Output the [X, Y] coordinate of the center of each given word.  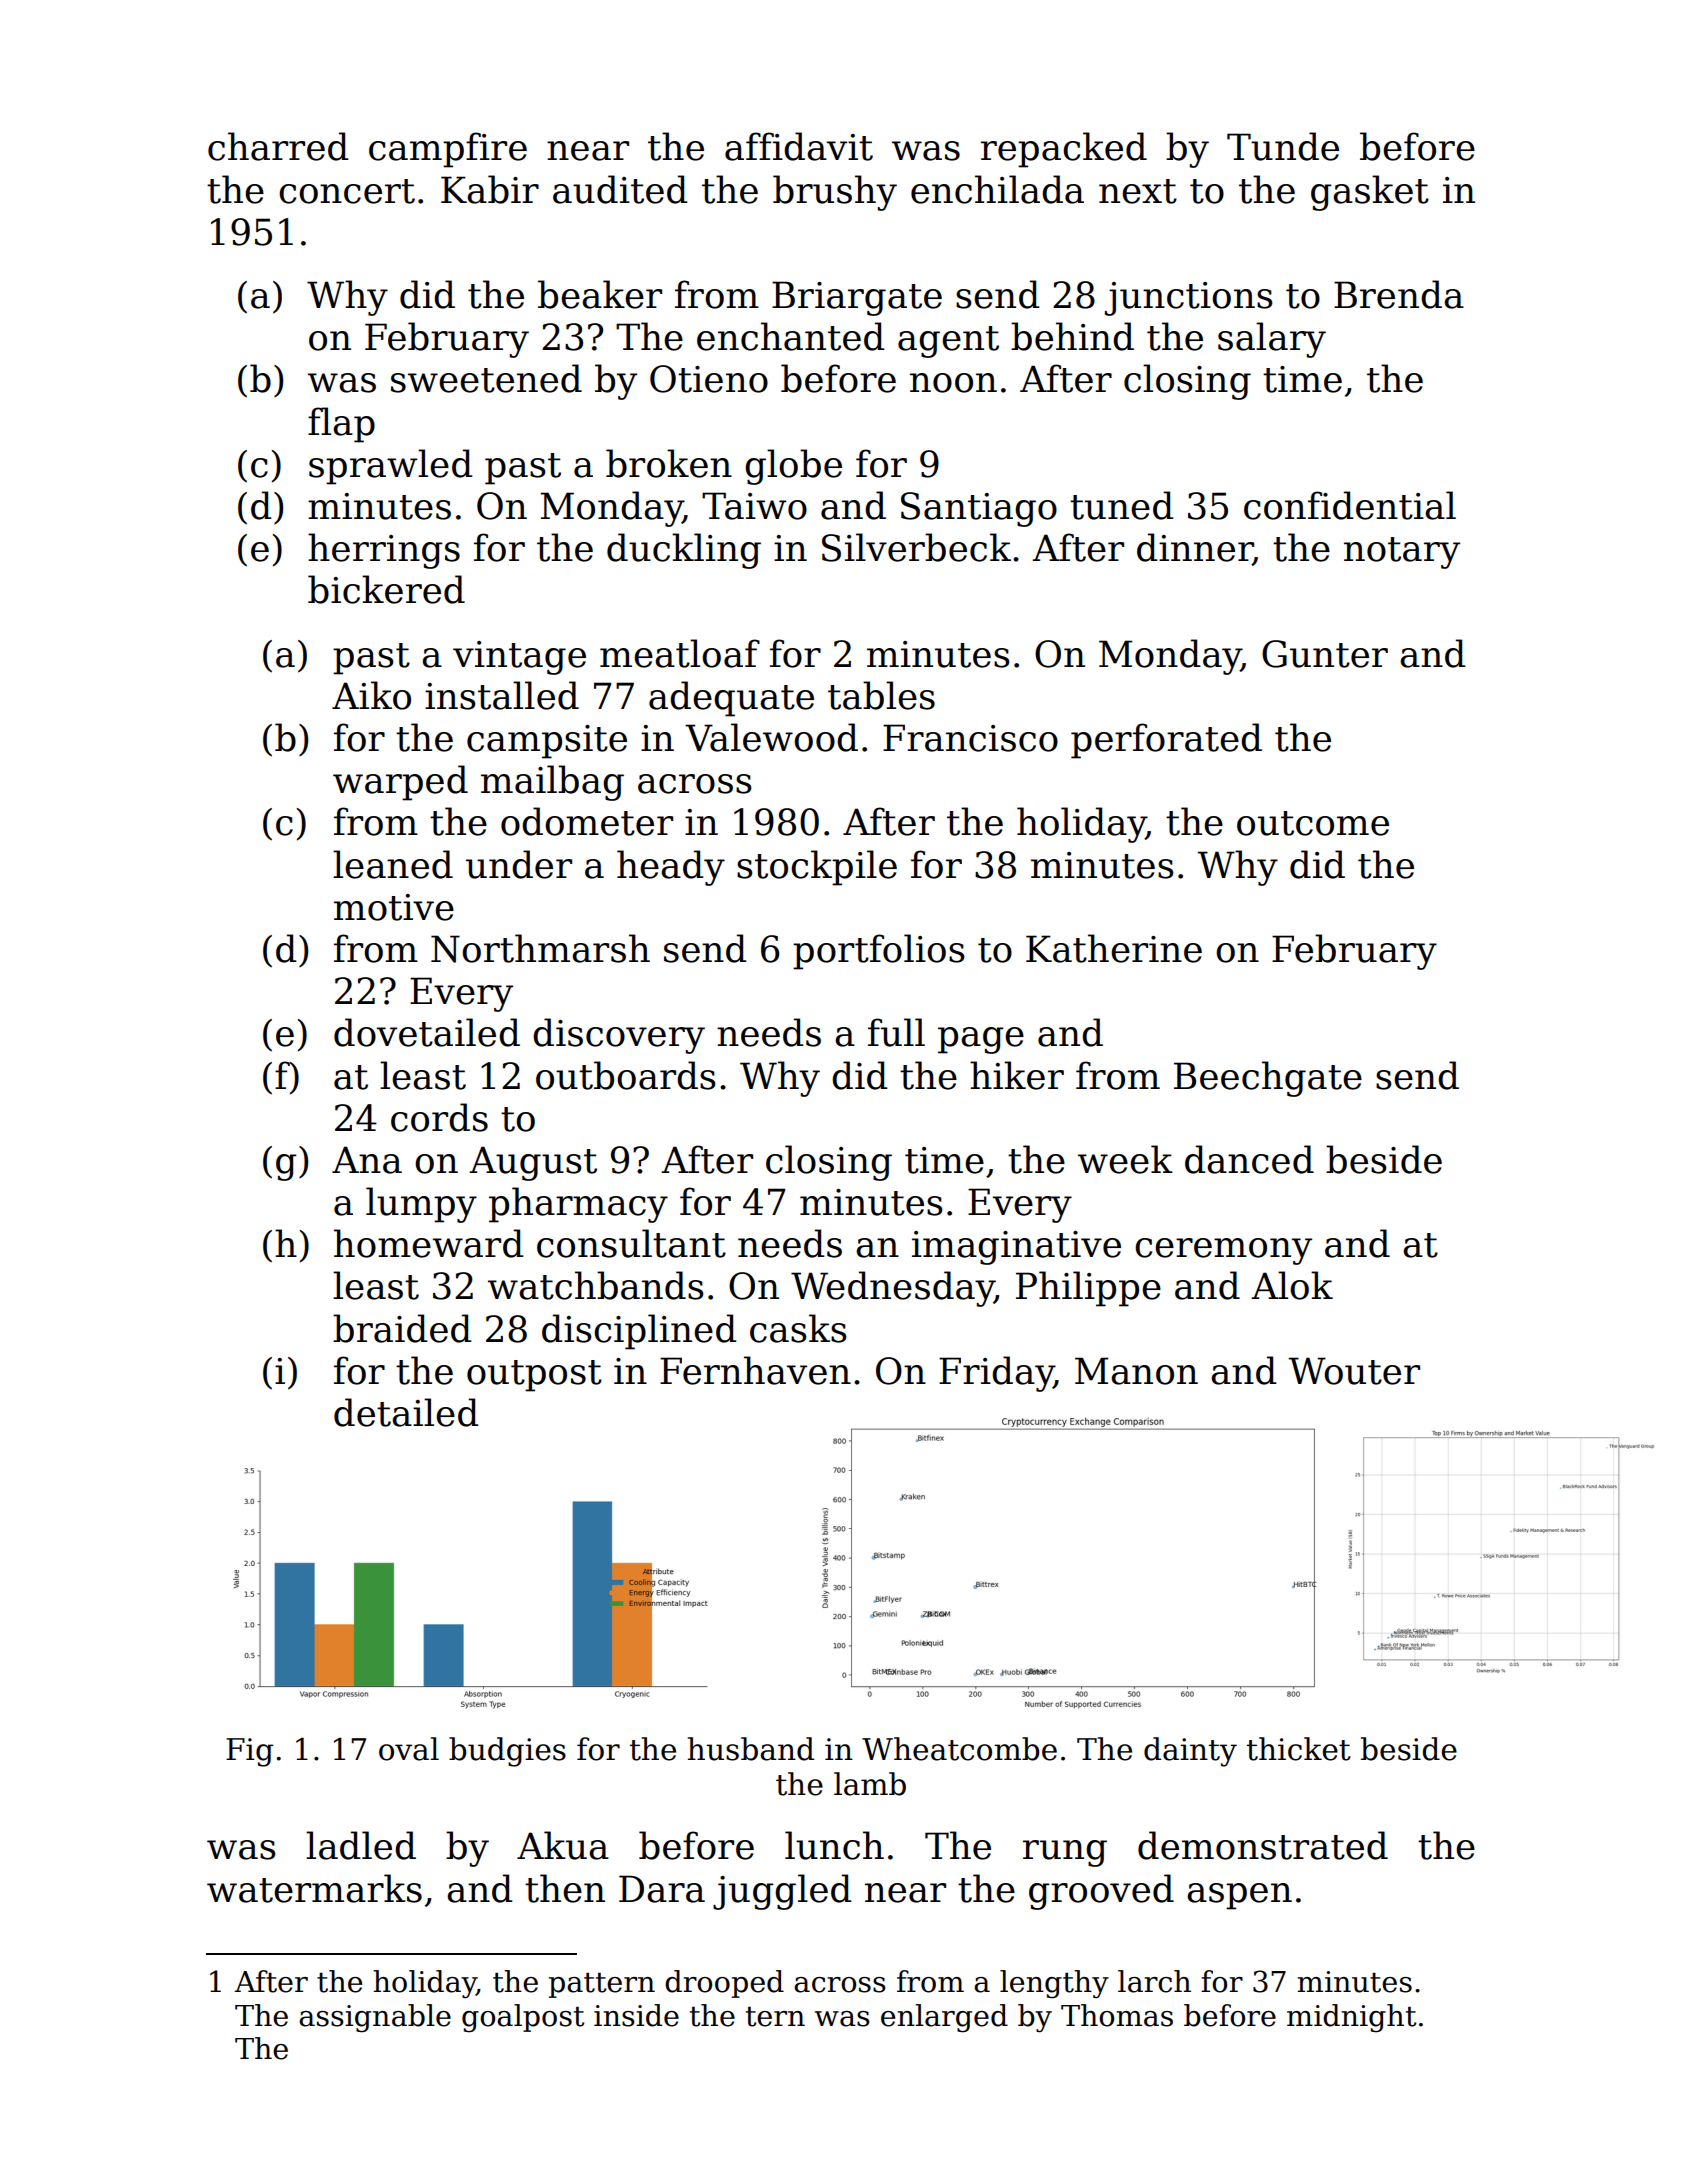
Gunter [1325, 654]
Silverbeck [916, 547]
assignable [375, 2018]
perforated [1166, 741]
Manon [1136, 1371]
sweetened [486, 378]
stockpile [817, 868]
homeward [429, 1243]
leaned [393, 864]
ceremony [1223, 1251]
